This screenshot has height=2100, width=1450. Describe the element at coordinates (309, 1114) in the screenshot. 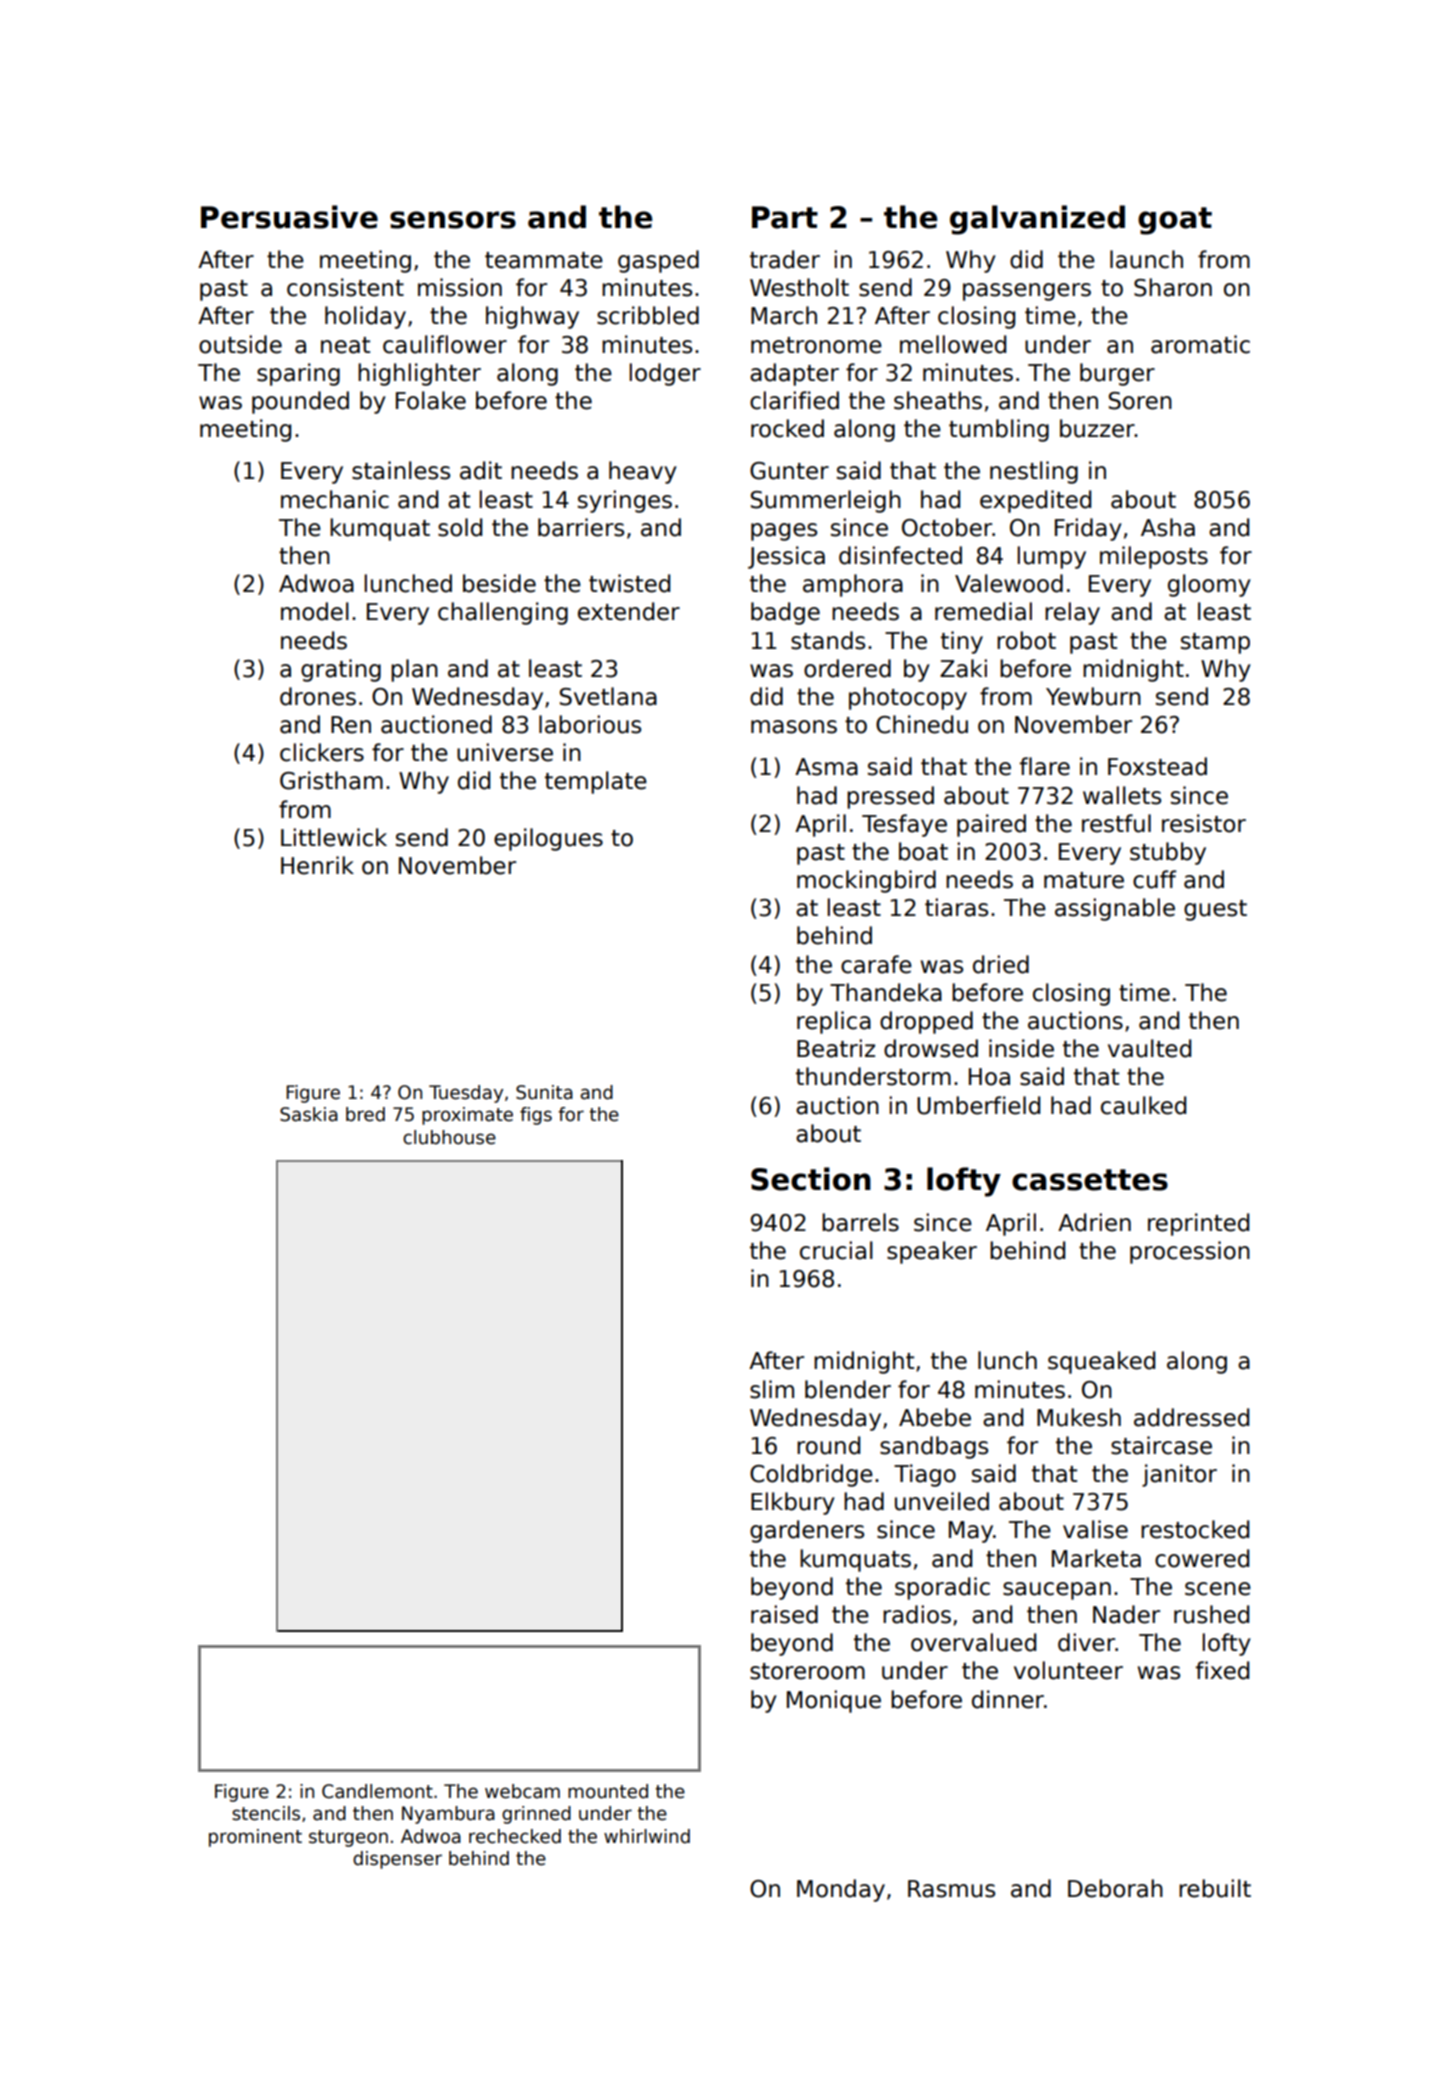

I see `Saskia` at that location.
